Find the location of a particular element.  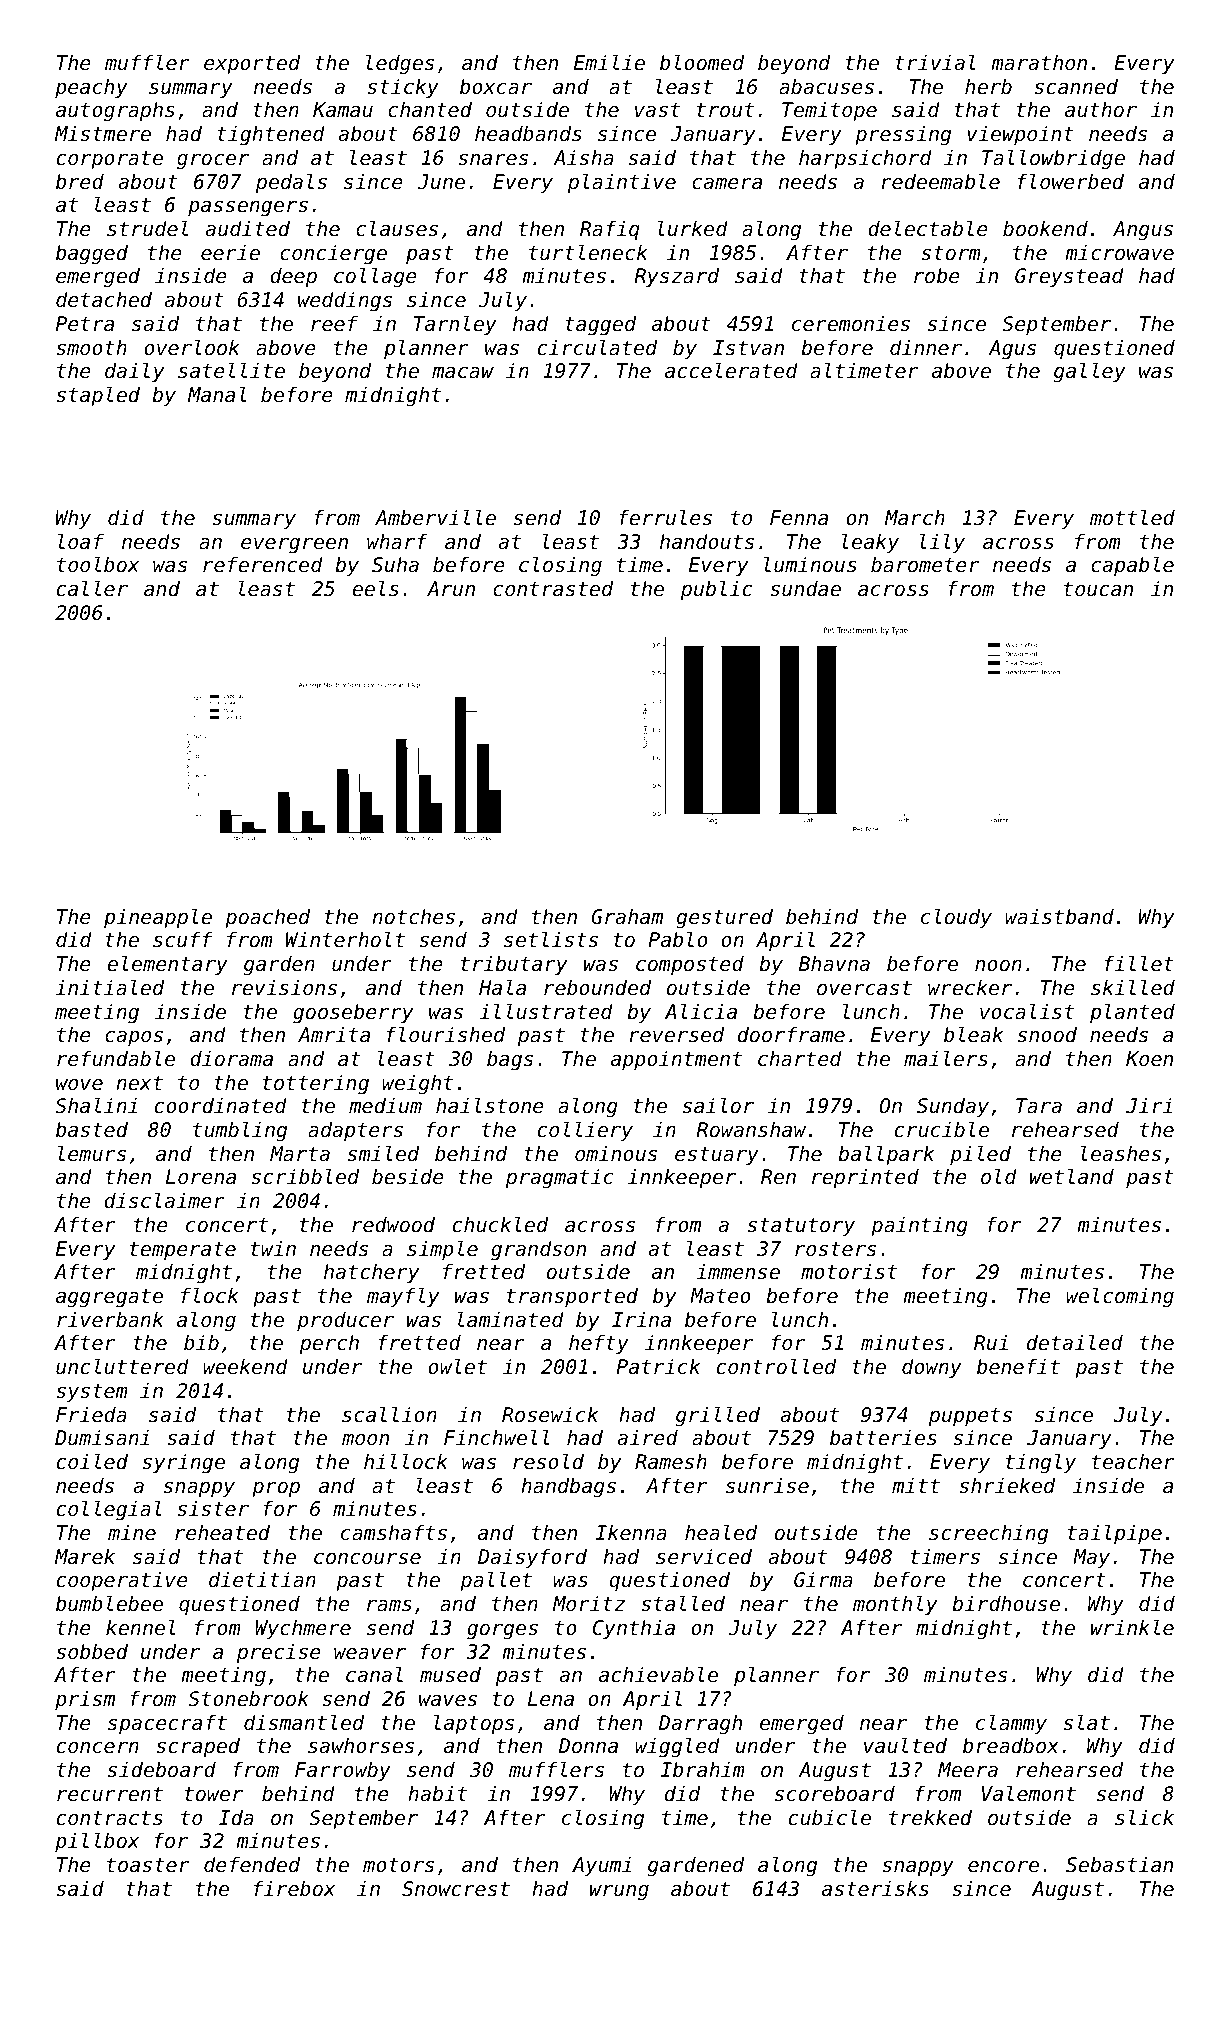

clauses is located at coordinates (397, 228).
